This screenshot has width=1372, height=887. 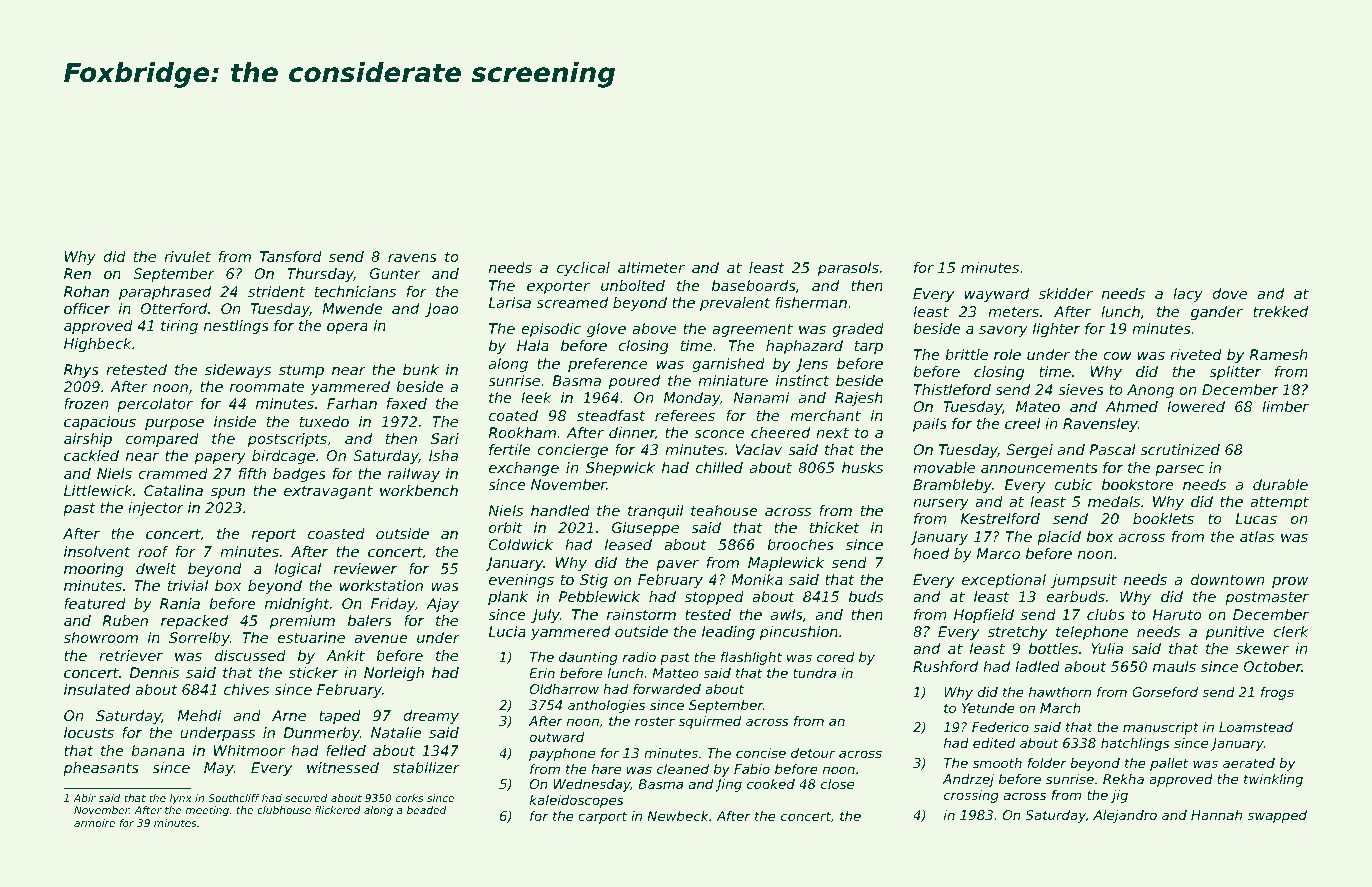 I want to click on lynx, so click(x=181, y=799).
